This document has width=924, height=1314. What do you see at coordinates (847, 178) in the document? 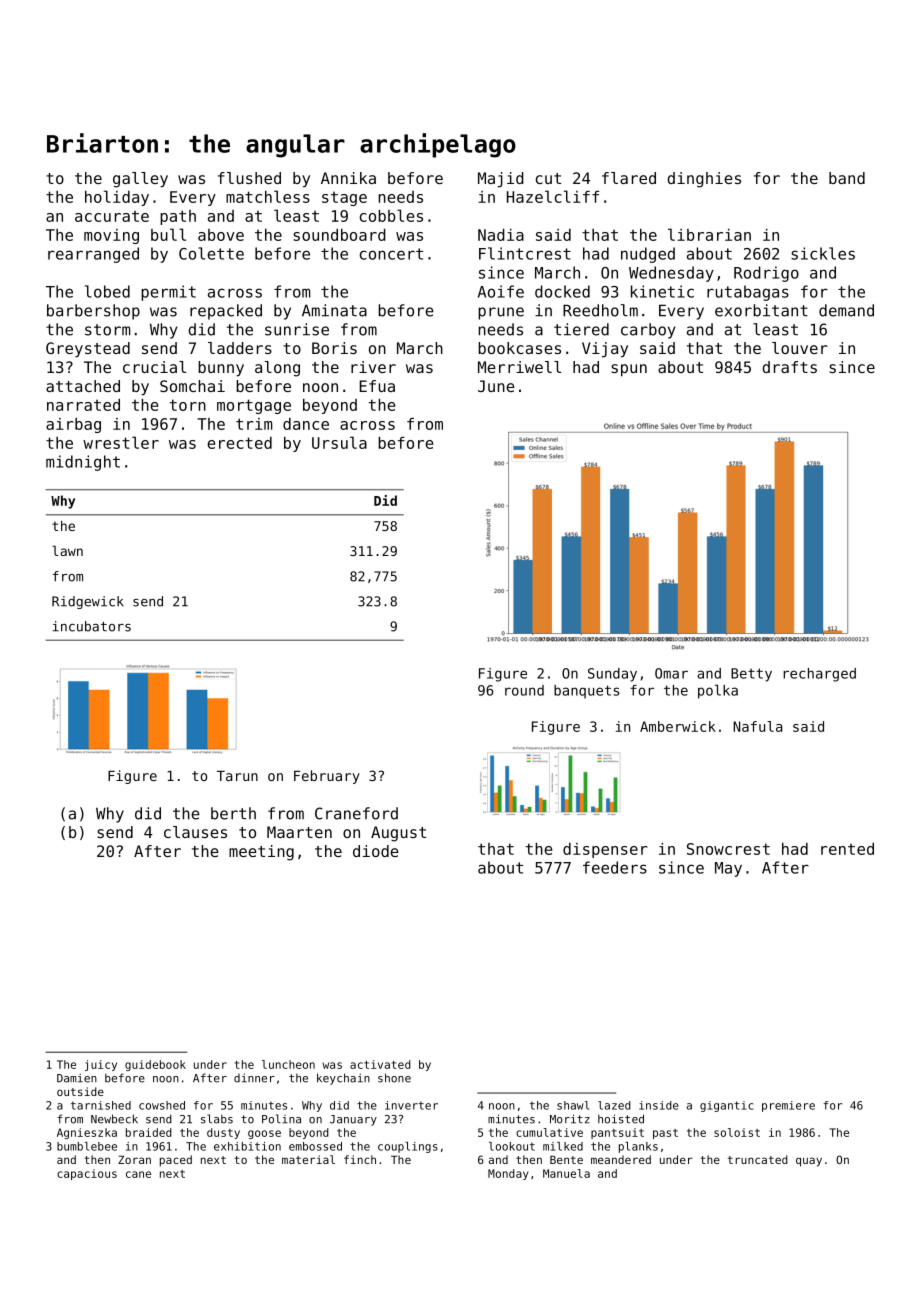
I see `band` at bounding box center [847, 178].
